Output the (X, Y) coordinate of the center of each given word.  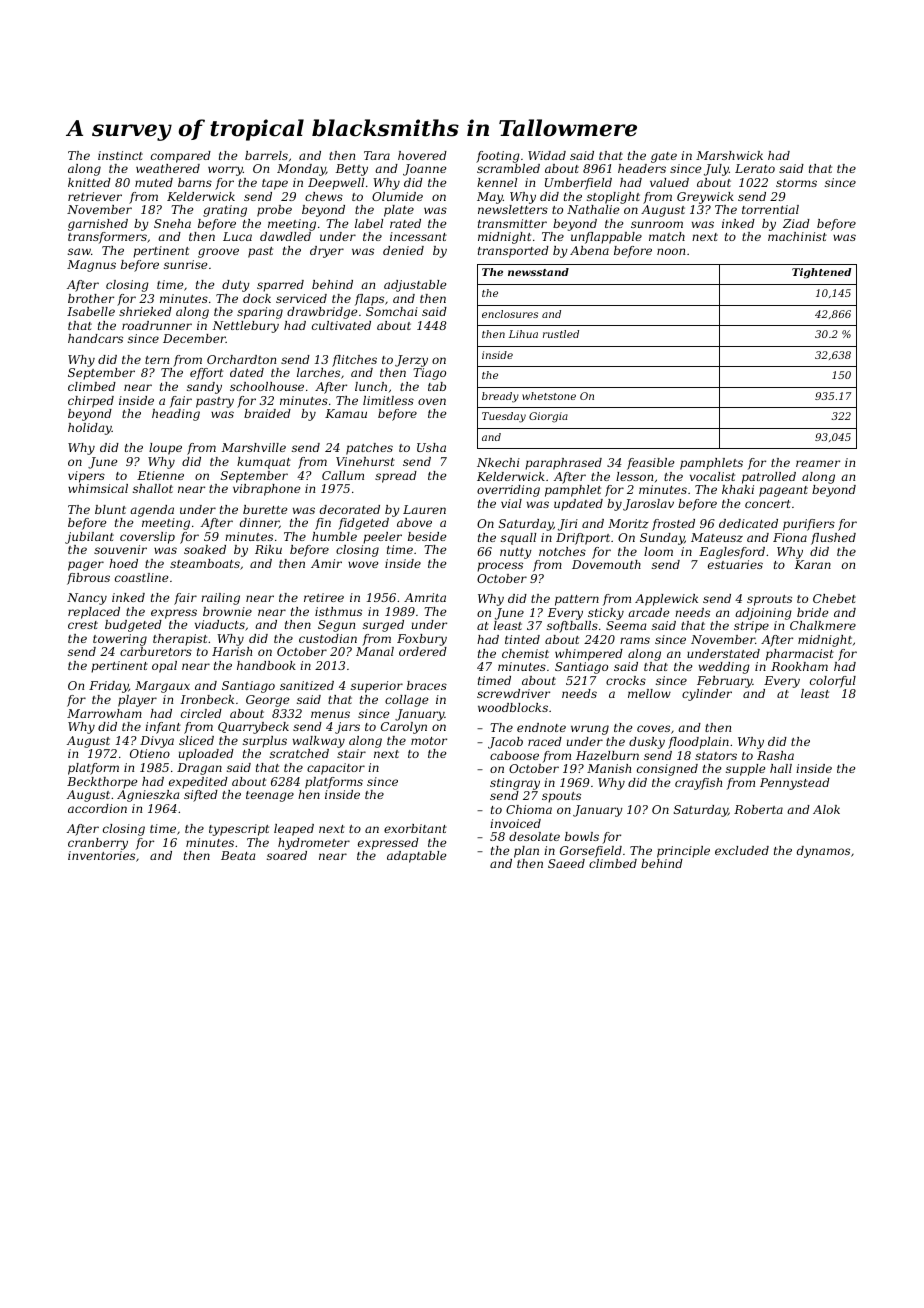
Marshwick (729, 155)
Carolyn (404, 728)
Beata (238, 855)
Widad (547, 155)
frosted (673, 525)
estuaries (735, 564)
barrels (266, 155)
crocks (626, 680)
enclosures (510, 314)
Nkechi (498, 462)
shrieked (145, 311)
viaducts (220, 624)
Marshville (254, 447)
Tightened (821, 273)
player (137, 701)
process (500, 567)
